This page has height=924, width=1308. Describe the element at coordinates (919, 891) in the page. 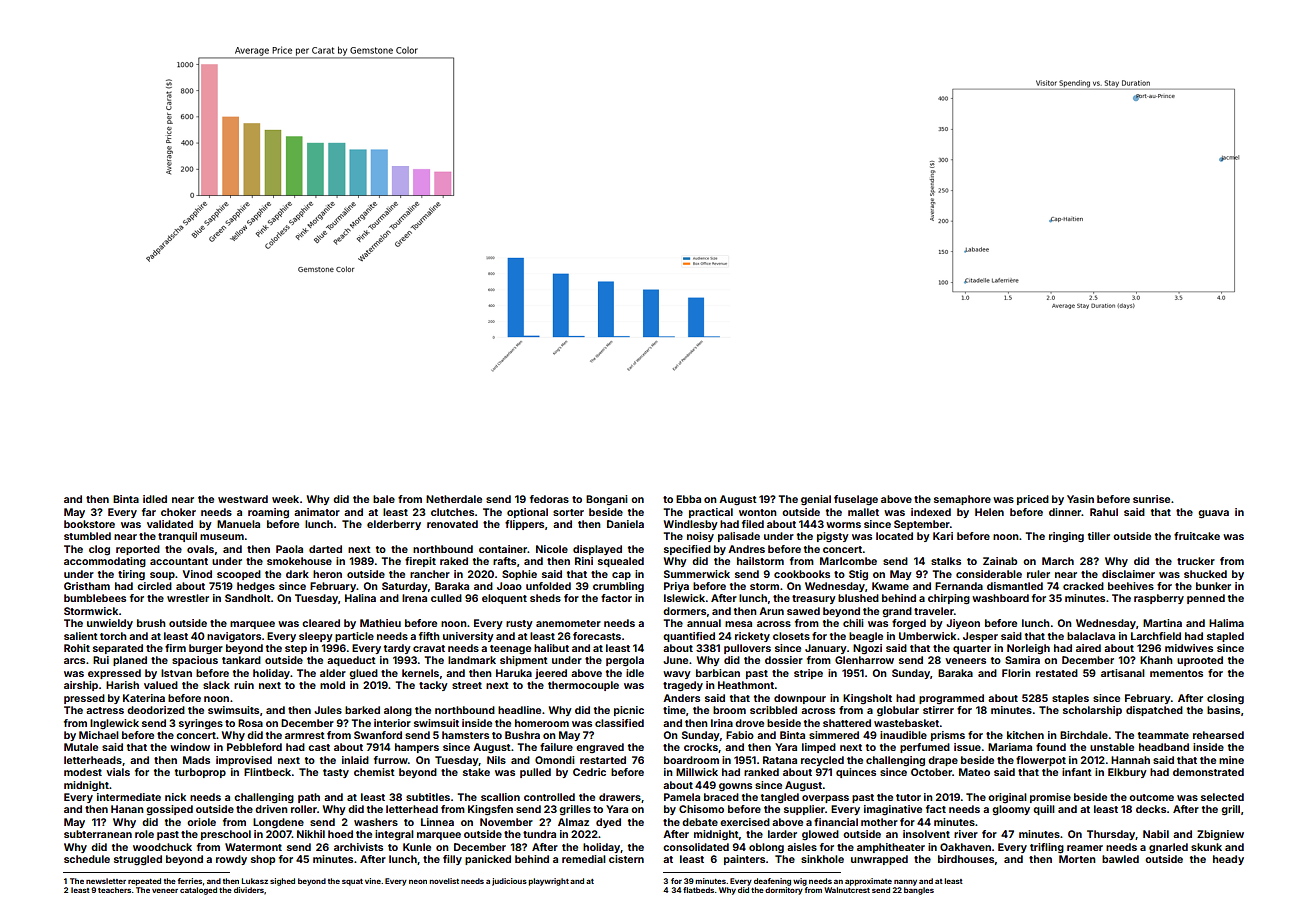

I see `bangles` at that location.
